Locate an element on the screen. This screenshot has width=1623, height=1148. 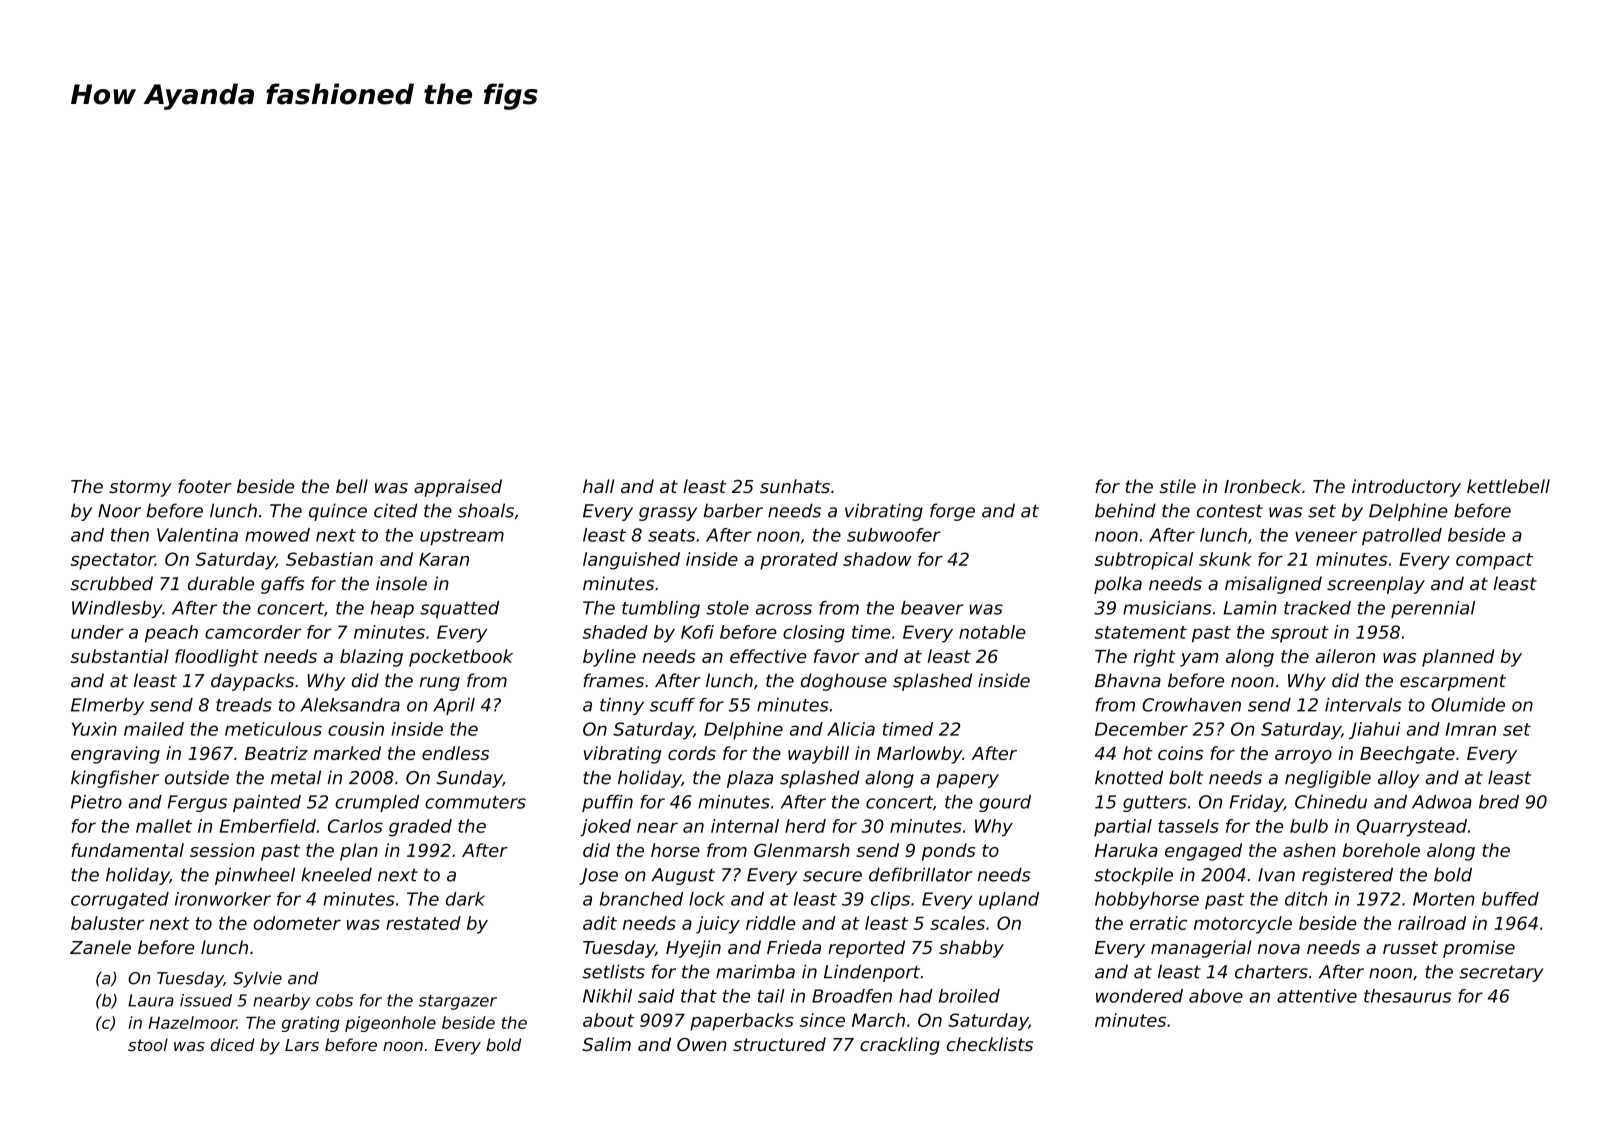
behind is located at coordinates (1125, 510).
